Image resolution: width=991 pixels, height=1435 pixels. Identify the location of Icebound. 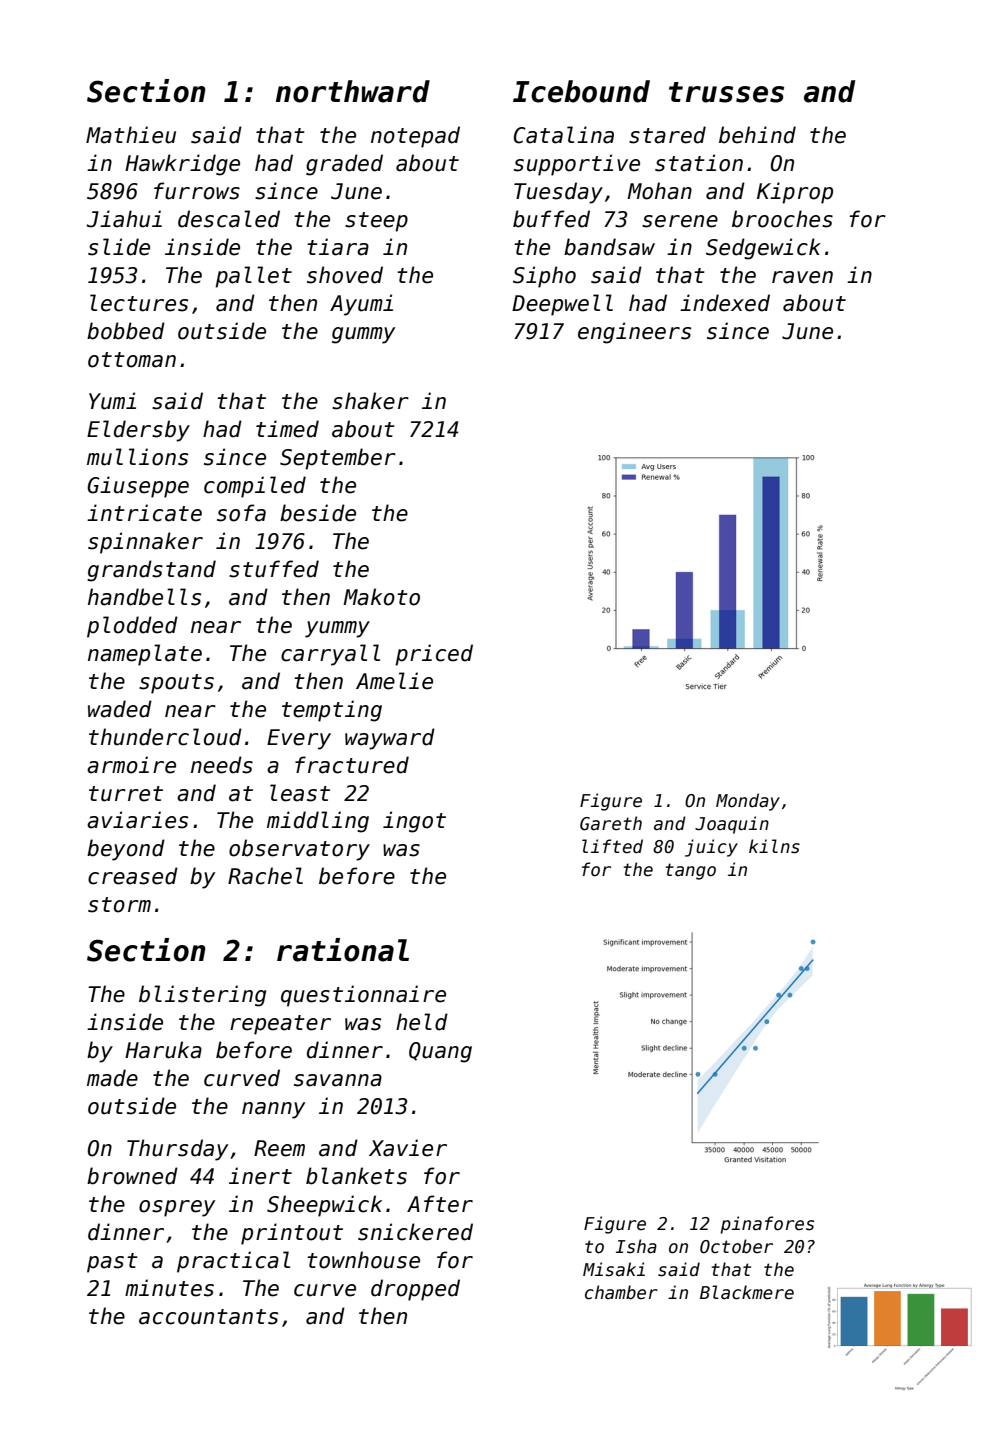
(581, 91).
